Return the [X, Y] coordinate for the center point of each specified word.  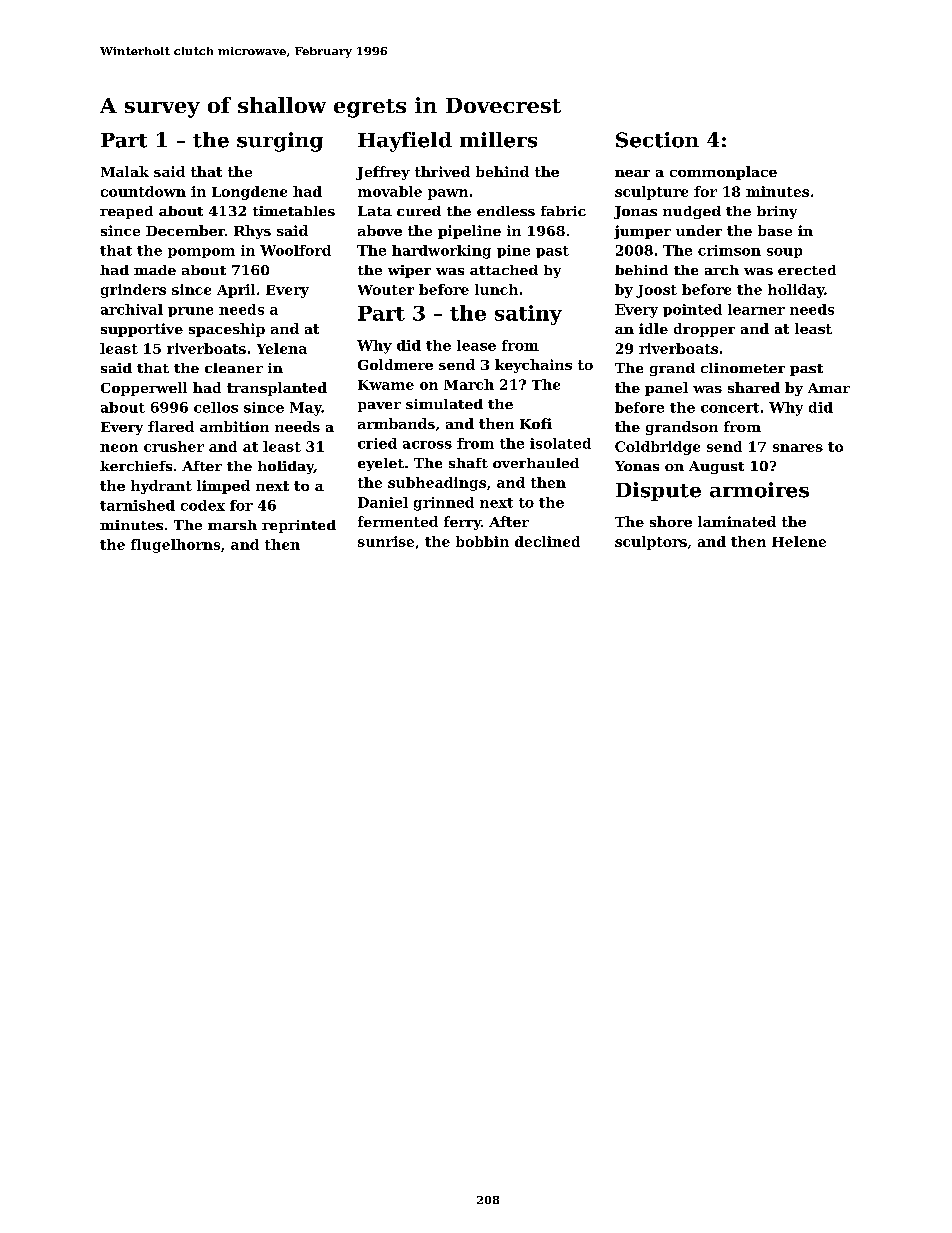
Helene [799, 541]
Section [657, 140]
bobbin [482, 541]
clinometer [743, 368]
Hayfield [405, 142]
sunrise [386, 541]
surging [280, 142]
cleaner [234, 368]
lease [476, 345]
